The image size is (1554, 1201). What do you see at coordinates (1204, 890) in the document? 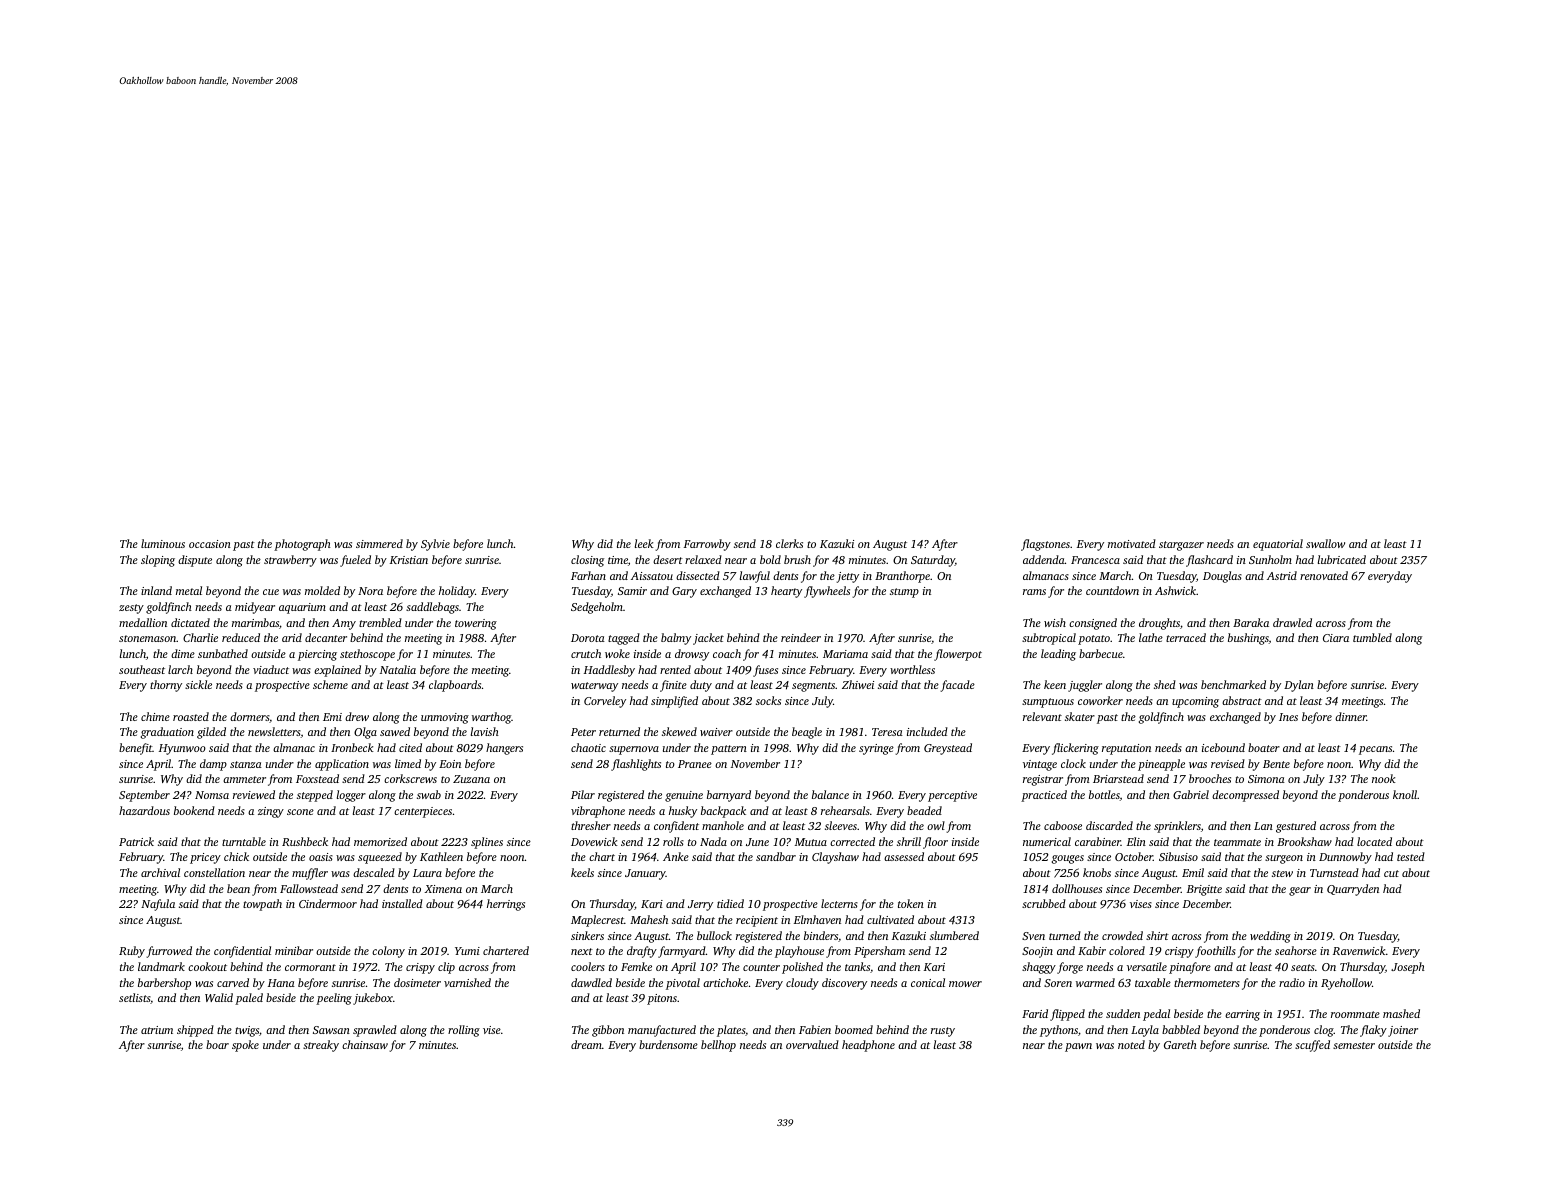
I see `Brigitte` at bounding box center [1204, 890].
